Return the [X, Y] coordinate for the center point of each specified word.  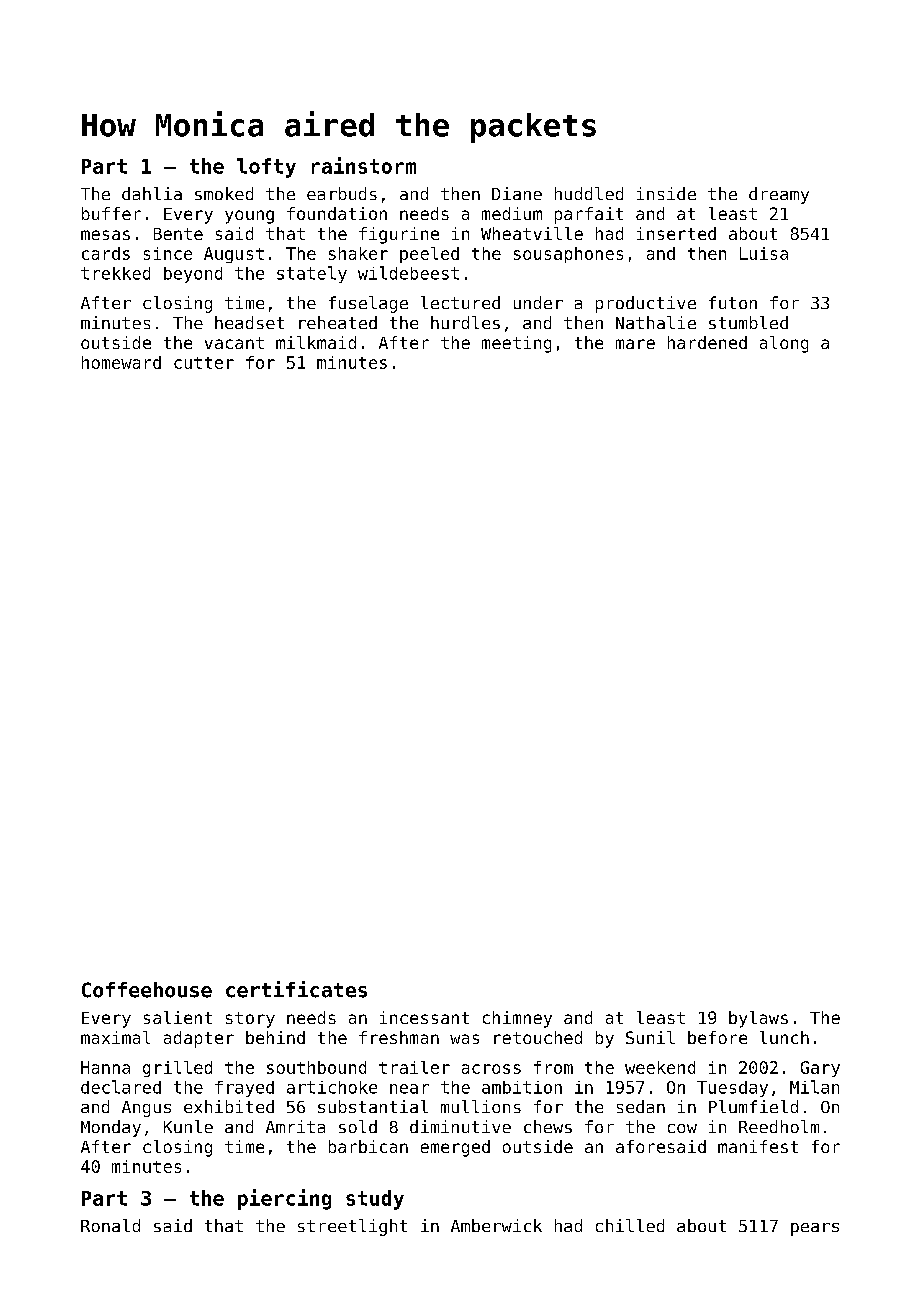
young [249, 217]
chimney [517, 1019]
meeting [516, 344]
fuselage [368, 304]
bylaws [758, 1019]
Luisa [764, 253]
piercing [284, 1199]
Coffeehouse [147, 990]
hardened [707, 342]
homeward [121, 362]
